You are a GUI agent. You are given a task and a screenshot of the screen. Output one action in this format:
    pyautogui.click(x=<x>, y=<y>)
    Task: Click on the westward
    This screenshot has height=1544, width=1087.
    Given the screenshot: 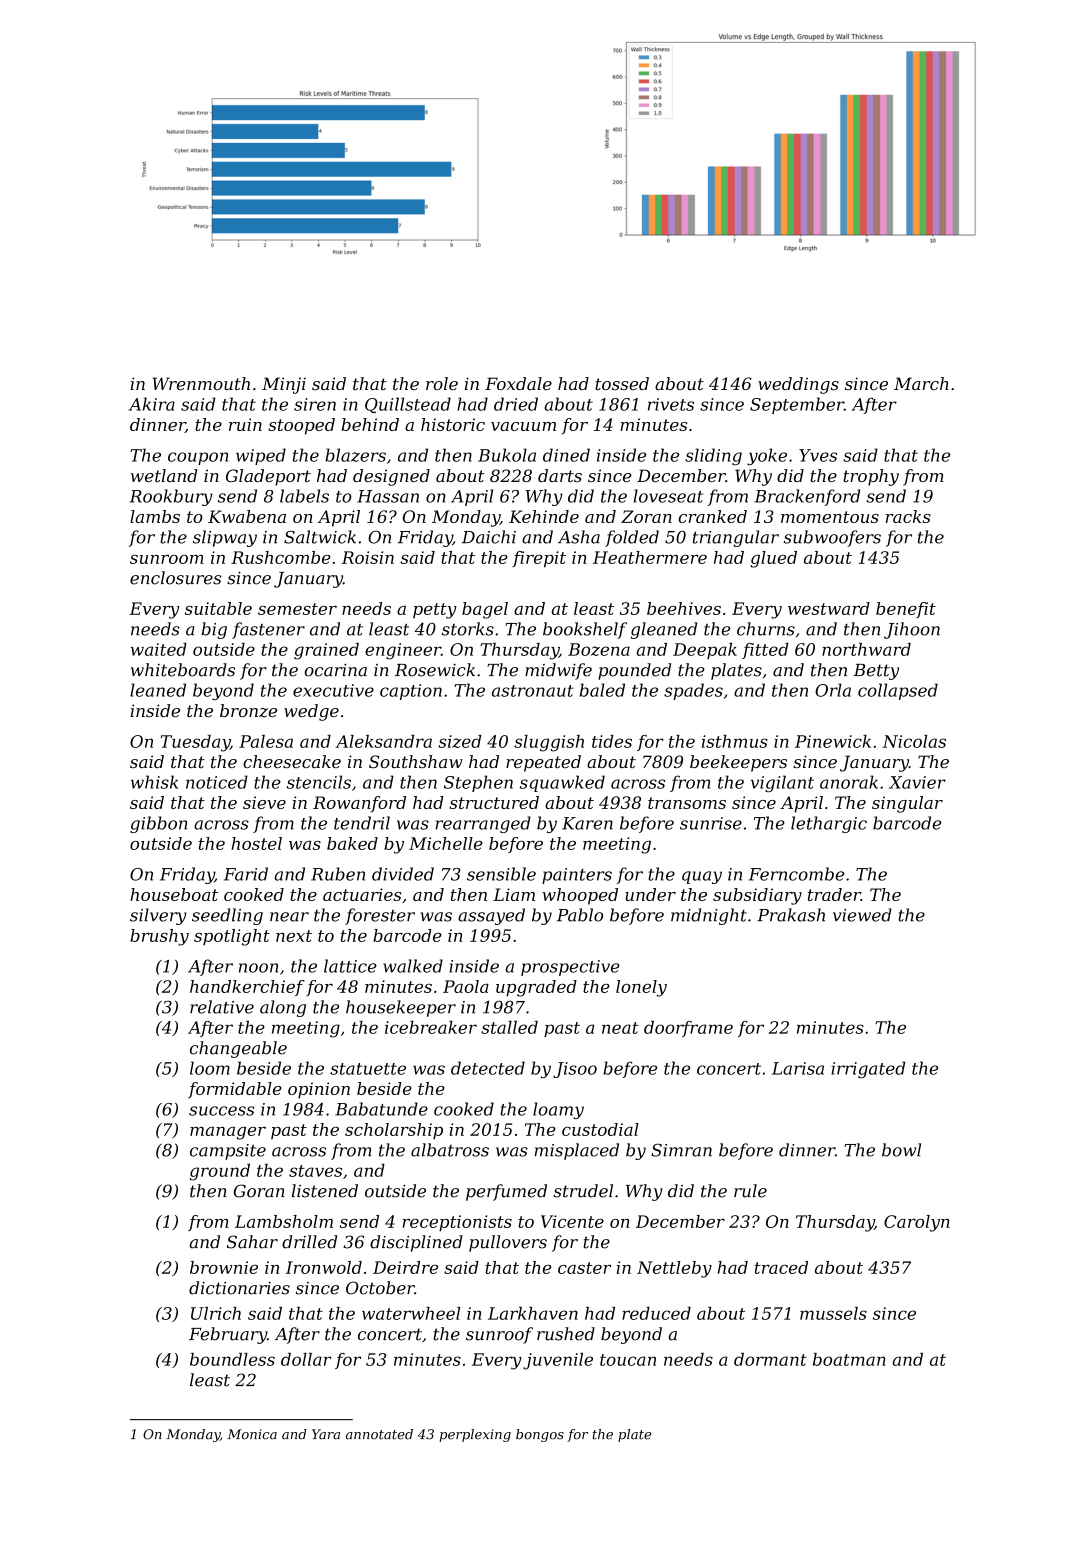 What is the action you would take?
    pyautogui.click(x=829, y=608)
